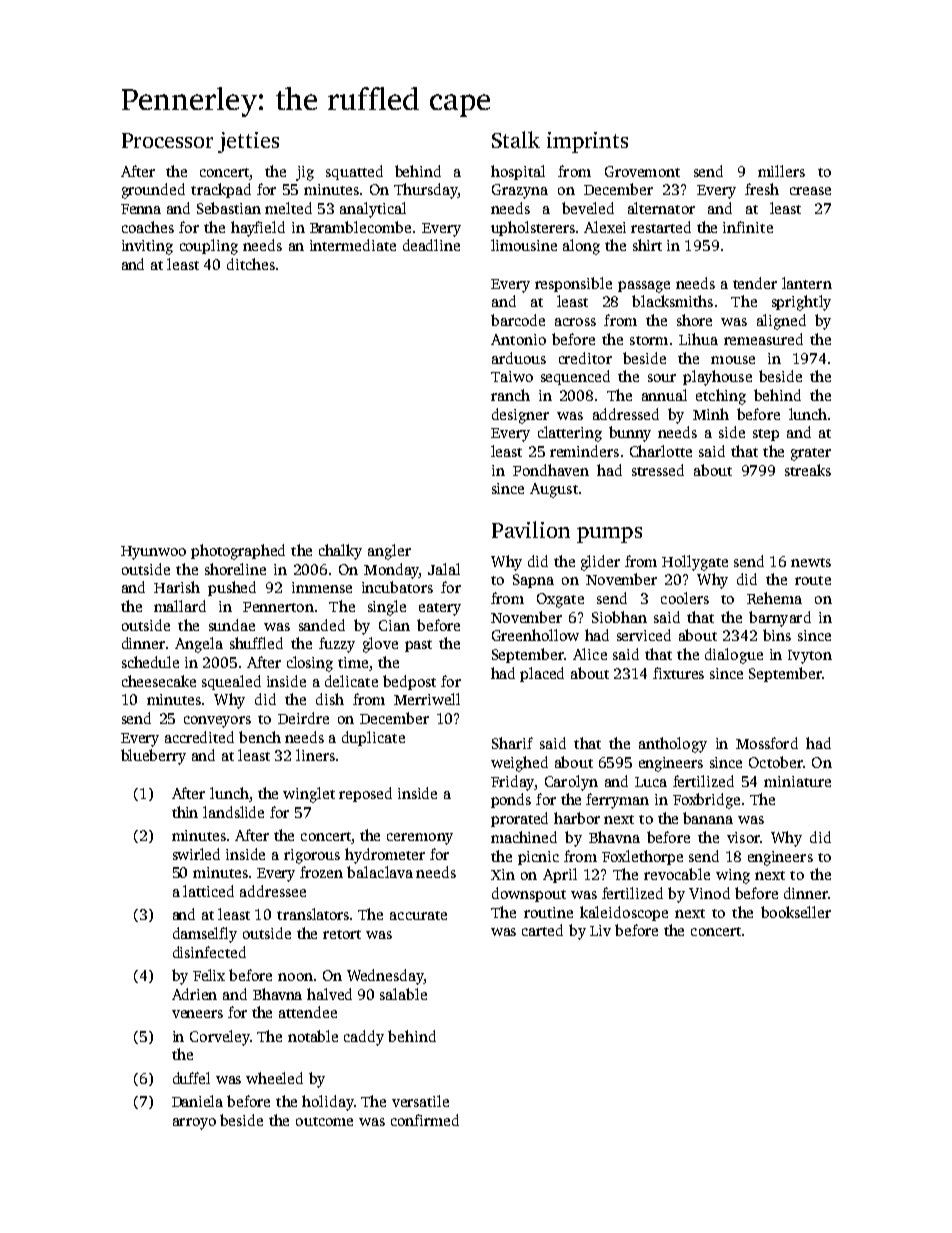 The height and width of the document is (1233, 952). I want to click on melted, so click(288, 208).
